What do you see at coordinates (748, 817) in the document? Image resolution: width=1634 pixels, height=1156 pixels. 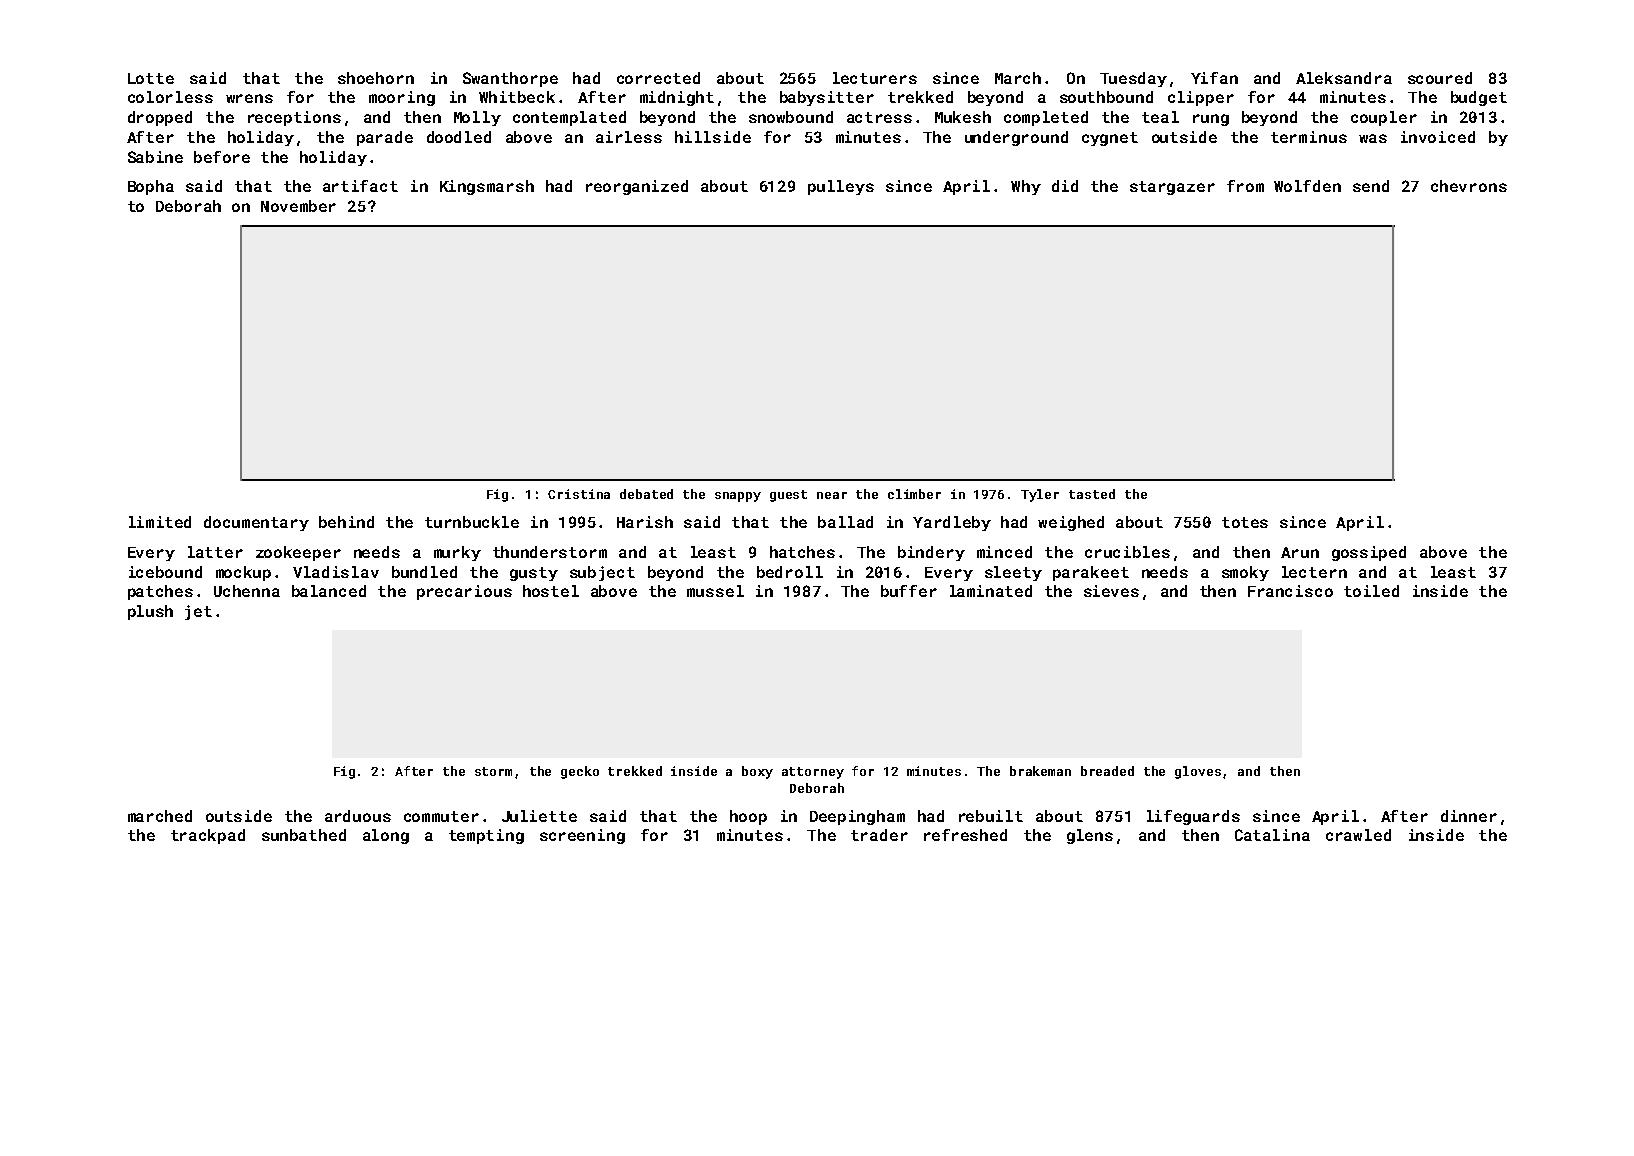 I see `hoop` at bounding box center [748, 817].
